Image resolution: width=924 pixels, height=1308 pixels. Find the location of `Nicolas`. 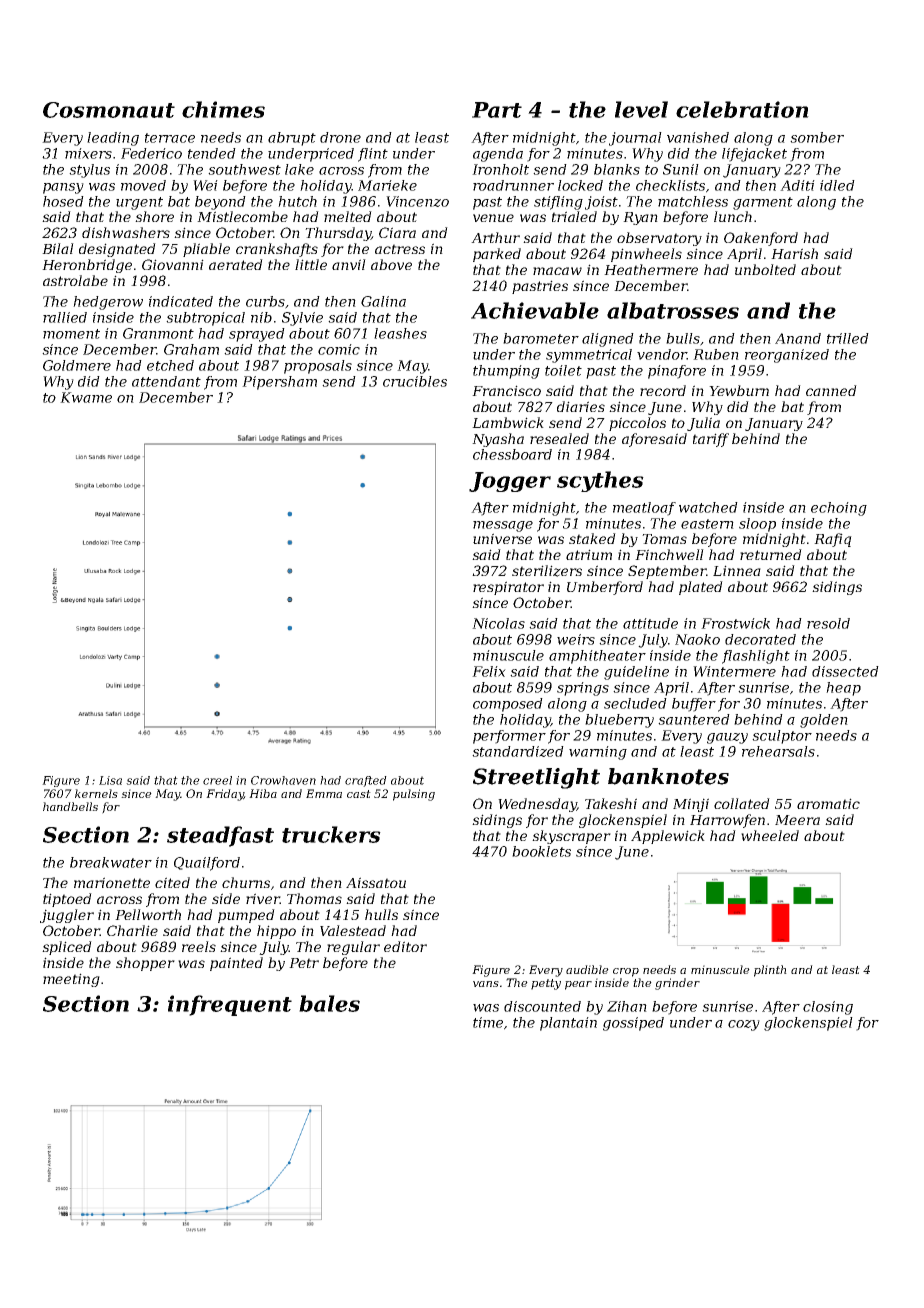

Nicolas is located at coordinates (498, 623).
